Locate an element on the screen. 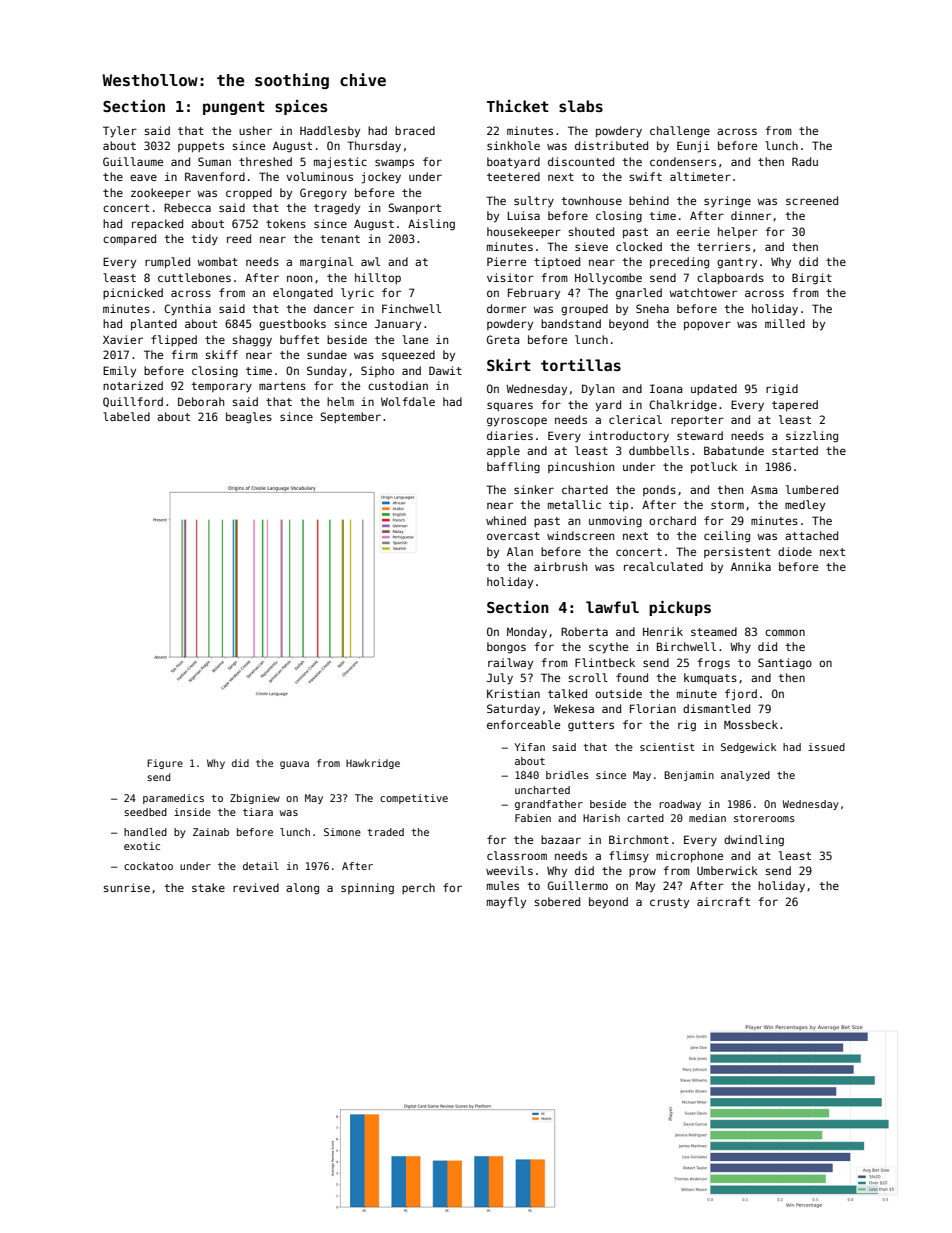 The width and height of the screenshot is (952, 1233). Zbigniew is located at coordinates (255, 799).
